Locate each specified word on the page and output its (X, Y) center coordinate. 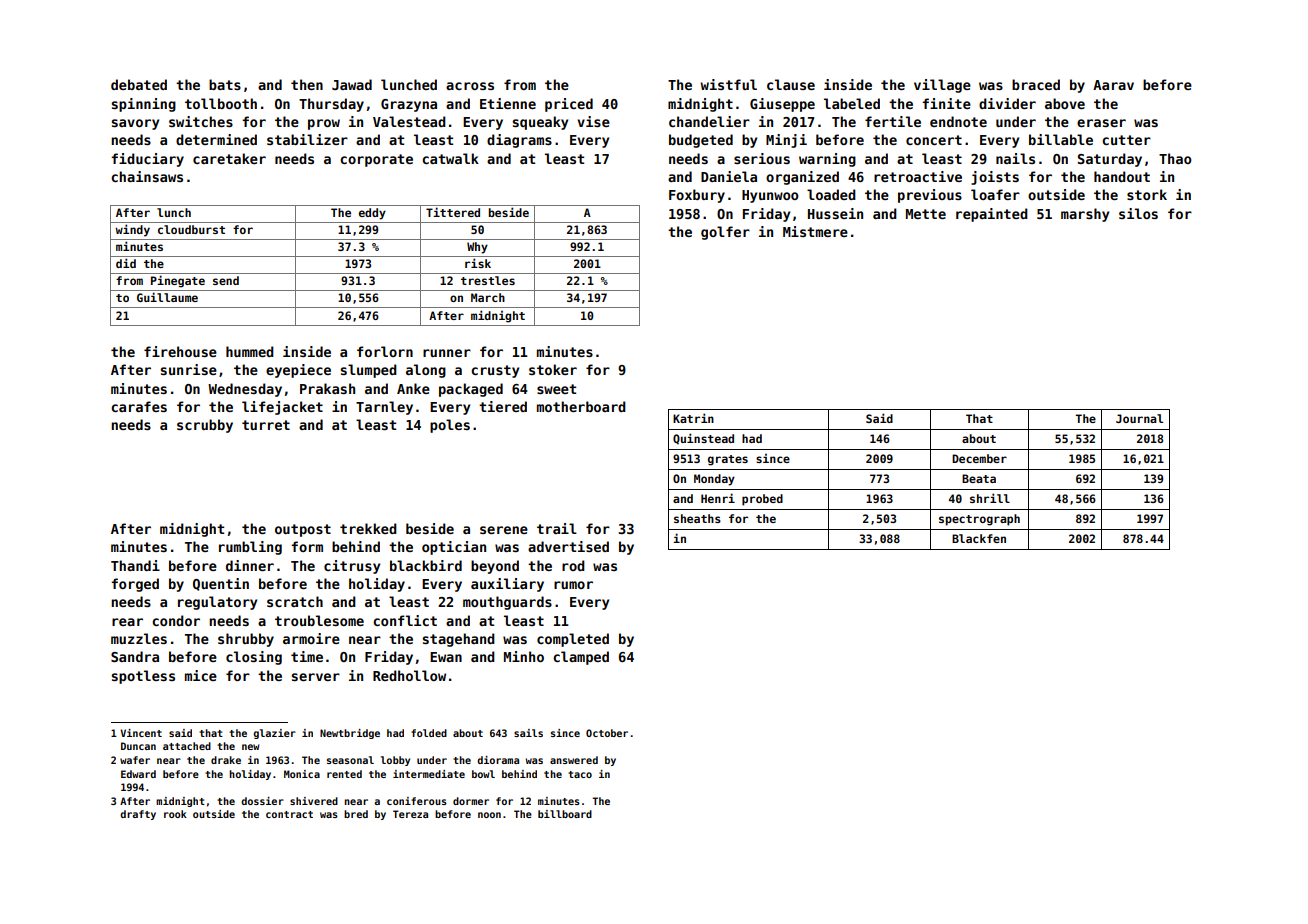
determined (216, 139)
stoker (553, 369)
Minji (786, 141)
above (1065, 103)
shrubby (246, 640)
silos (1138, 213)
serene (504, 530)
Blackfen (979, 538)
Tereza (410, 814)
